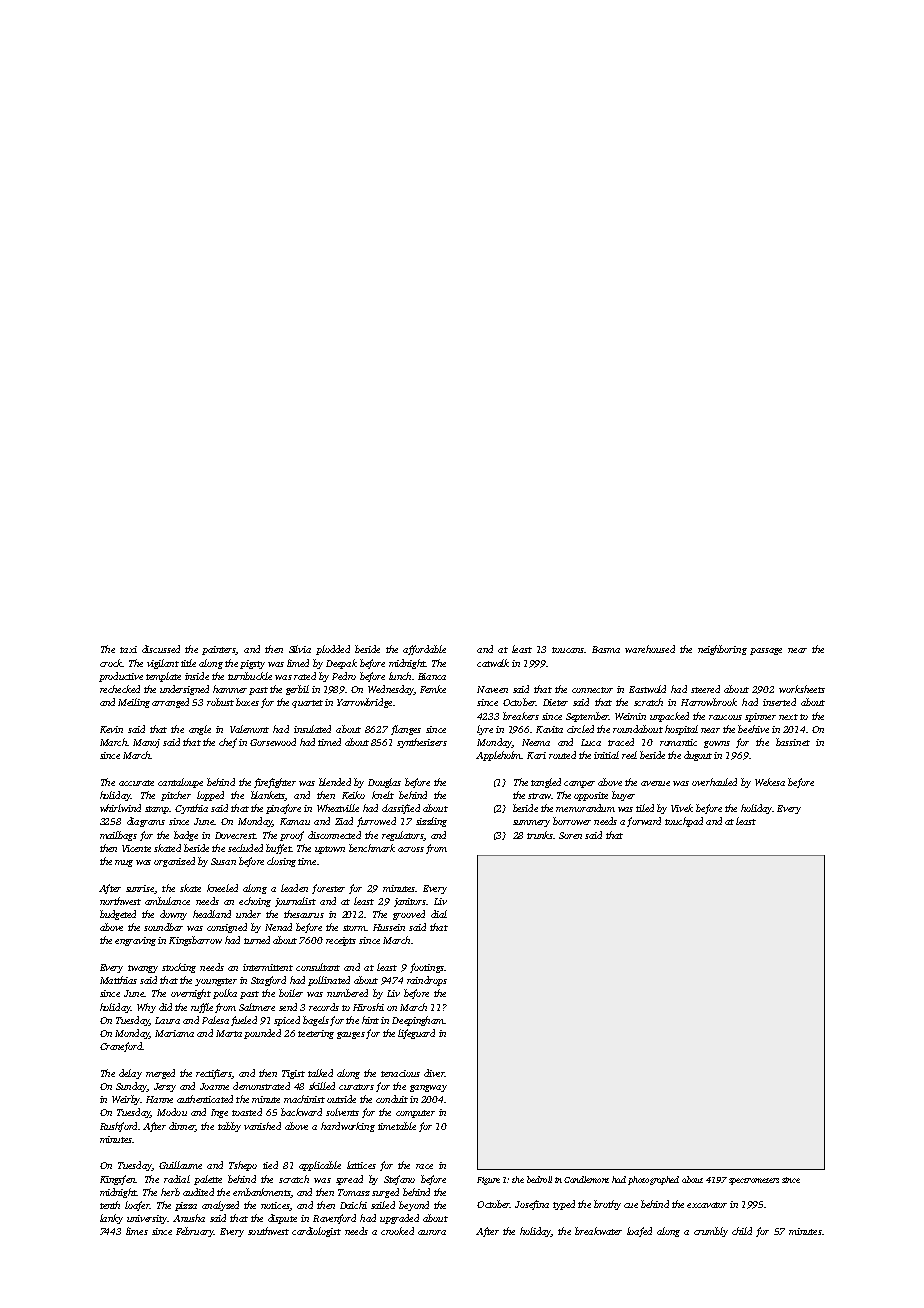 The image size is (924, 1308). I want to click on pigsty, so click(252, 664).
